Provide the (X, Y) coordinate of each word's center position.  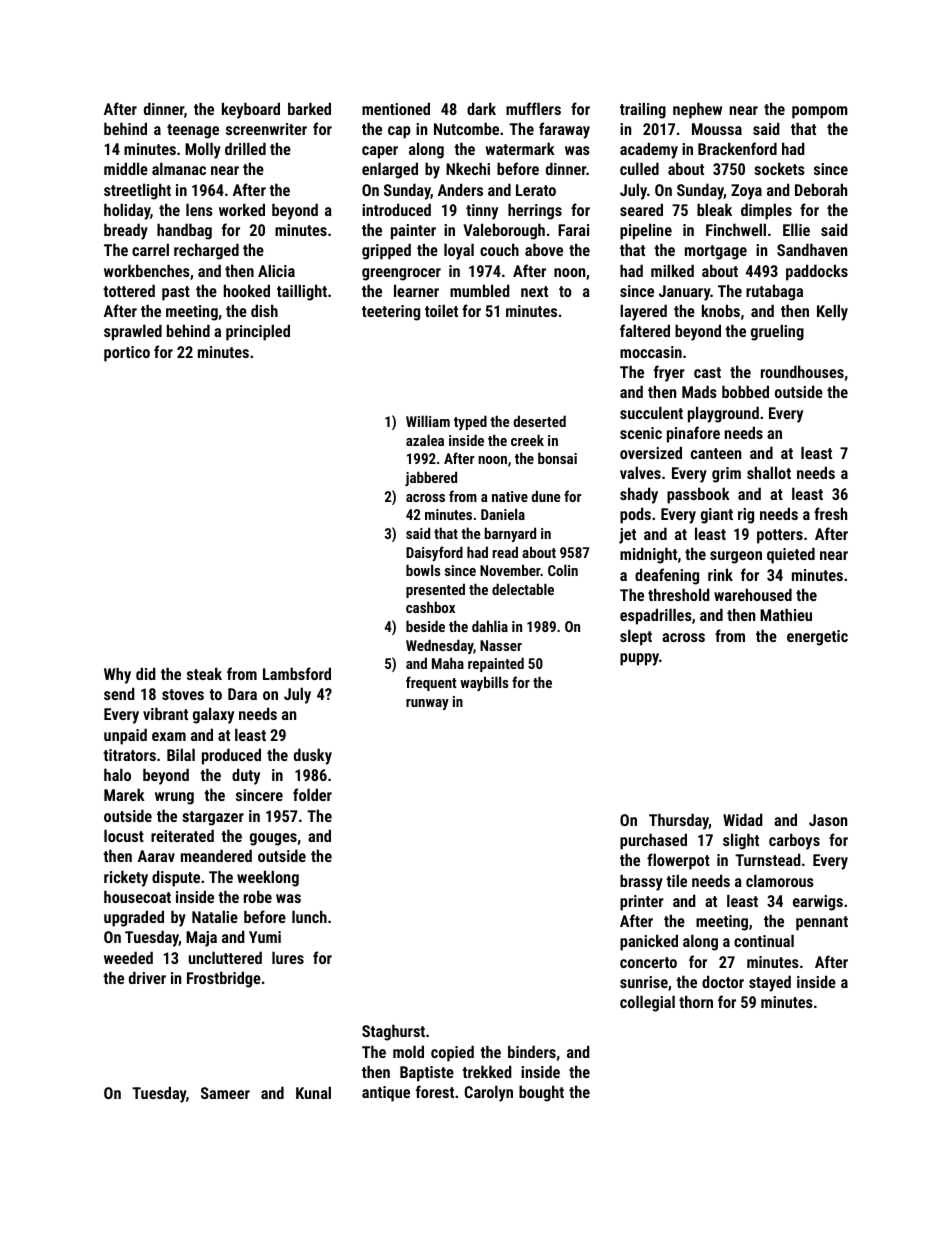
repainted (496, 664)
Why (117, 675)
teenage (193, 131)
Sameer (225, 1093)
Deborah (821, 189)
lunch (309, 916)
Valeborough (504, 231)
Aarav (156, 856)
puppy (639, 659)
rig (746, 516)
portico (127, 354)
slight (741, 841)
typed (470, 422)
